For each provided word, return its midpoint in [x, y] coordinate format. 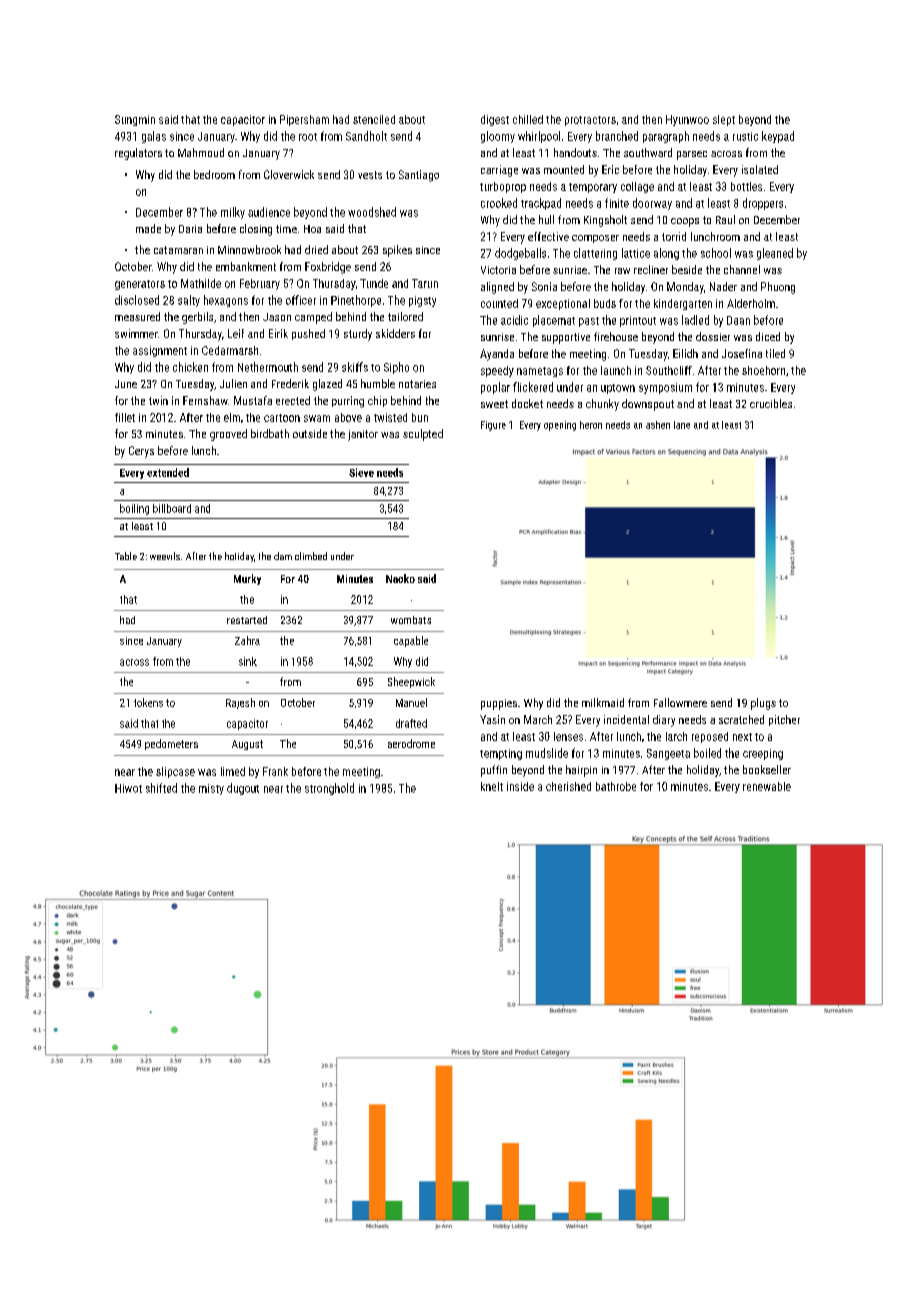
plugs [763, 704]
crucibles [771, 403]
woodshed [372, 212]
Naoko [400, 578]
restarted [247, 620]
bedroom [214, 174]
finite [617, 203]
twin [158, 400]
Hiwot [128, 788]
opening [560, 426]
